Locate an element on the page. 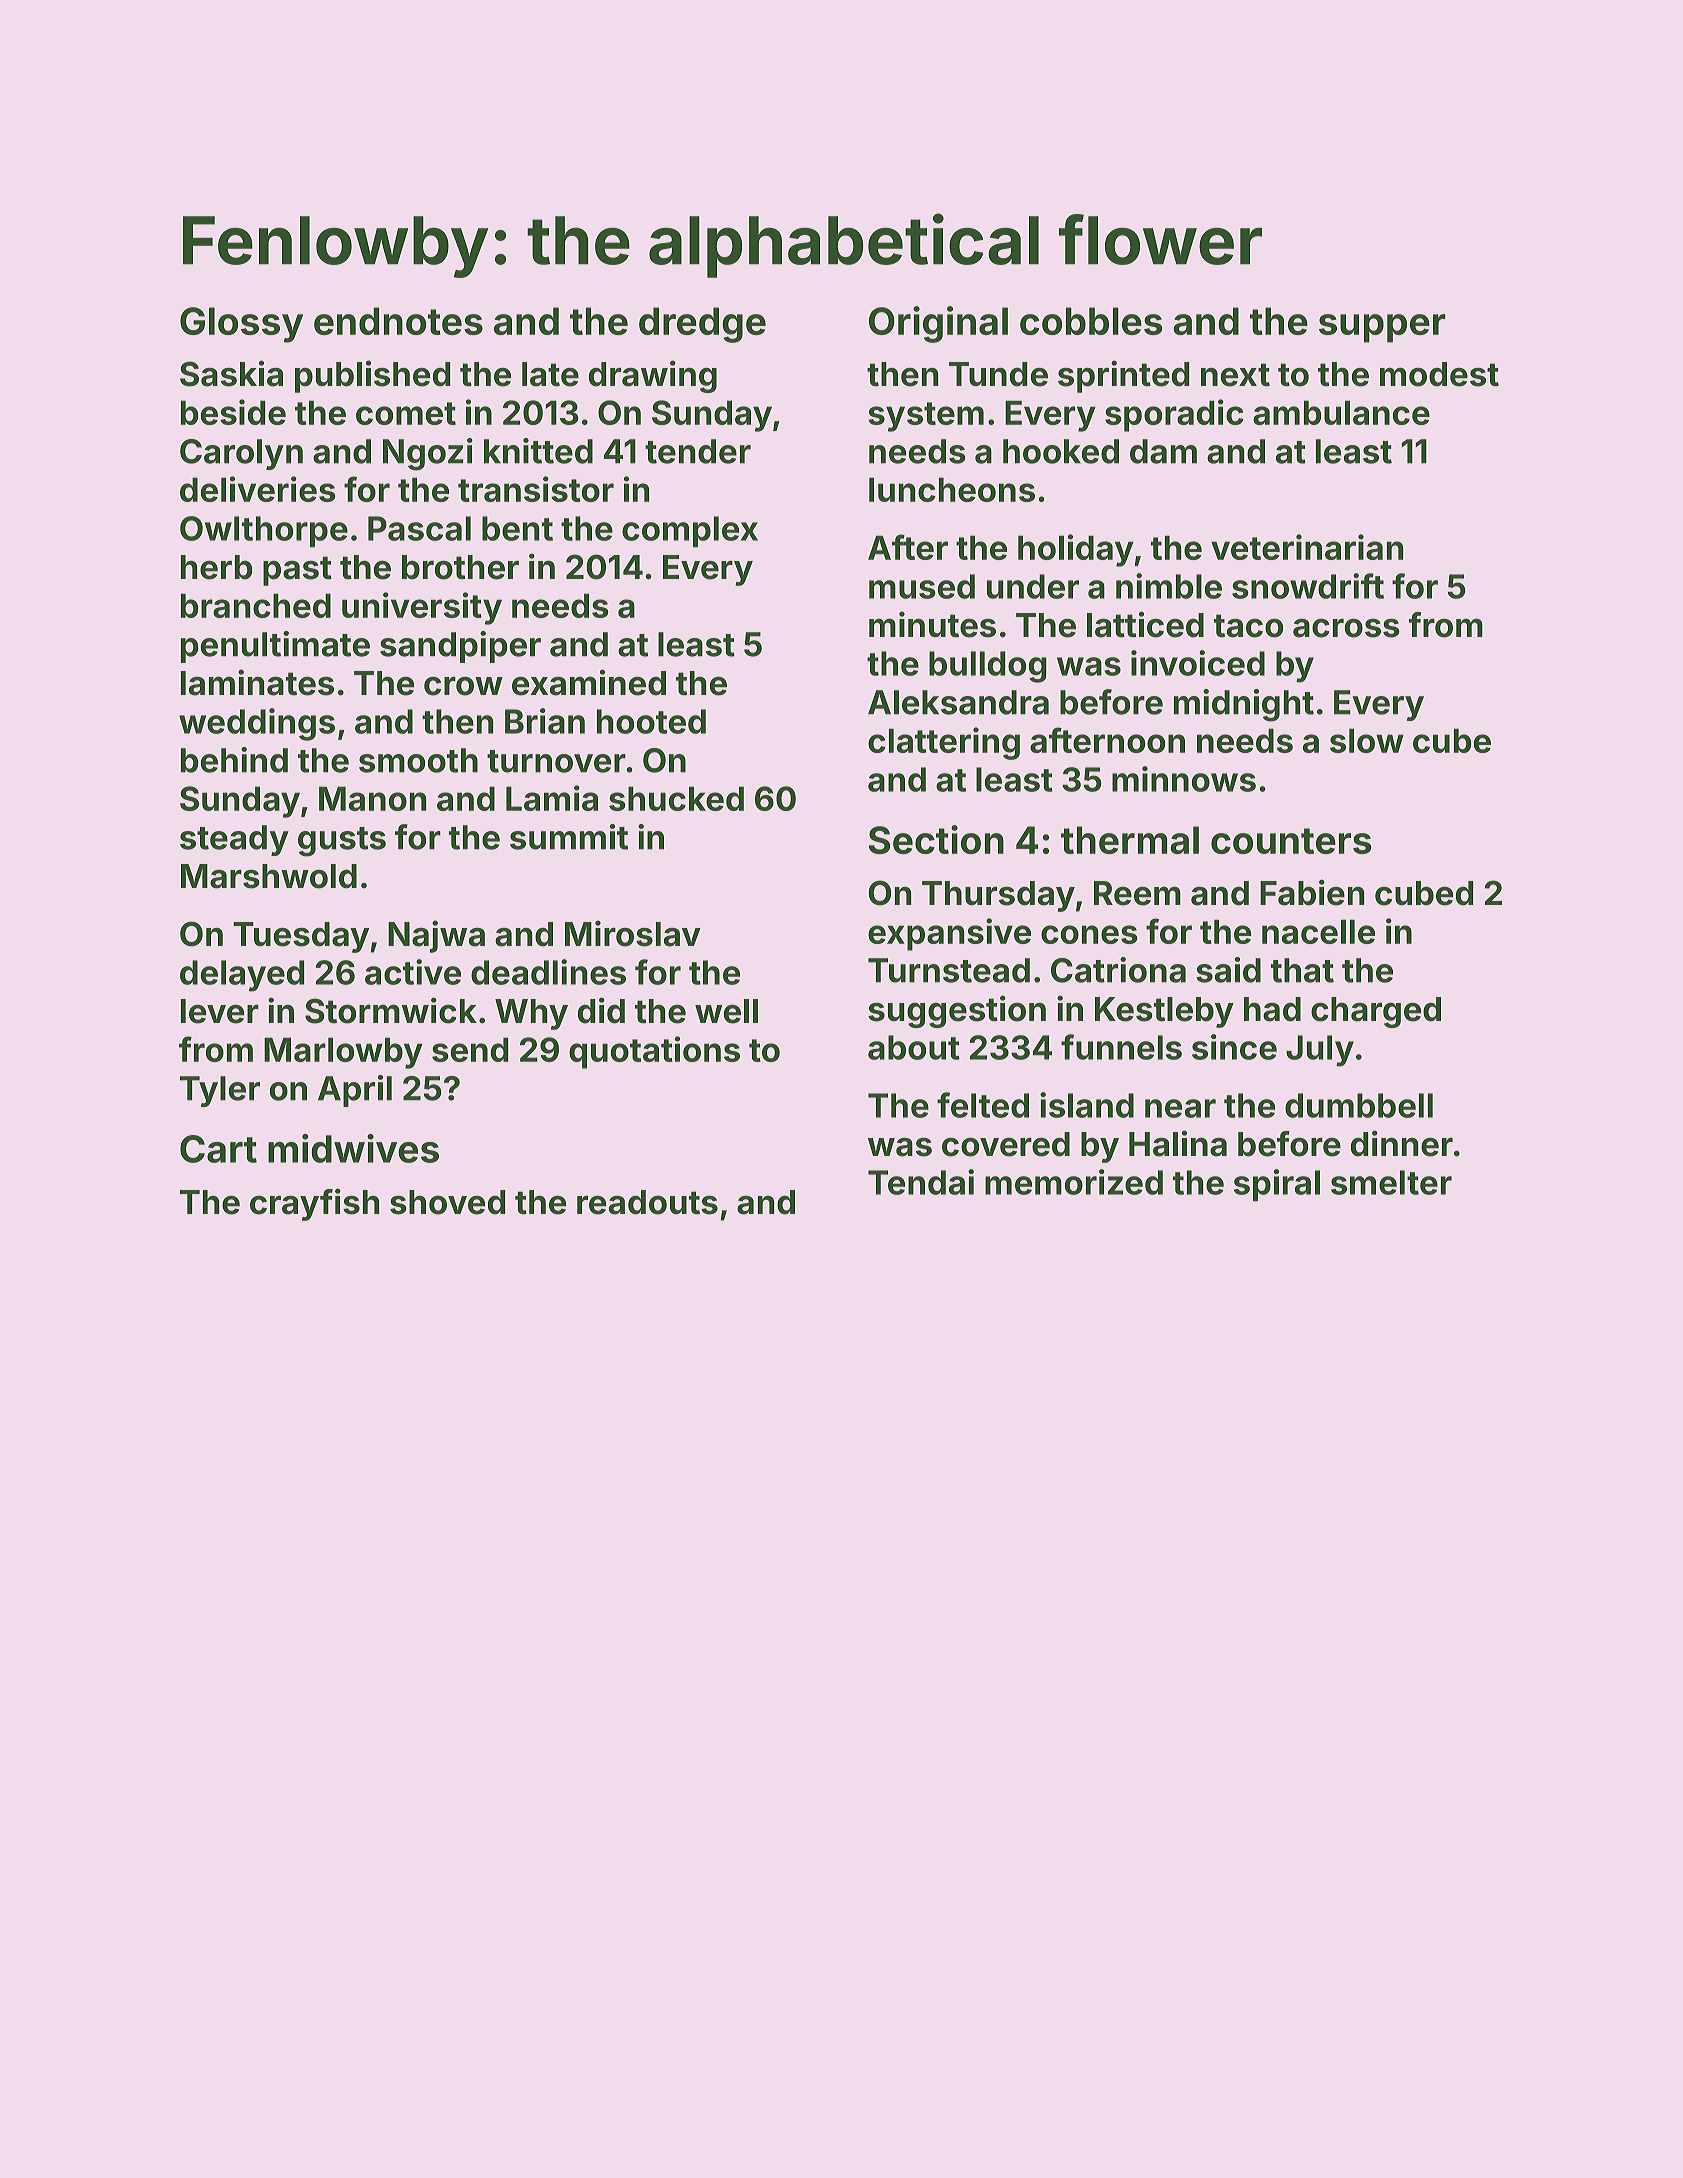 Image resolution: width=1683 pixels, height=2178 pixels. well is located at coordinates (726, 1011).
